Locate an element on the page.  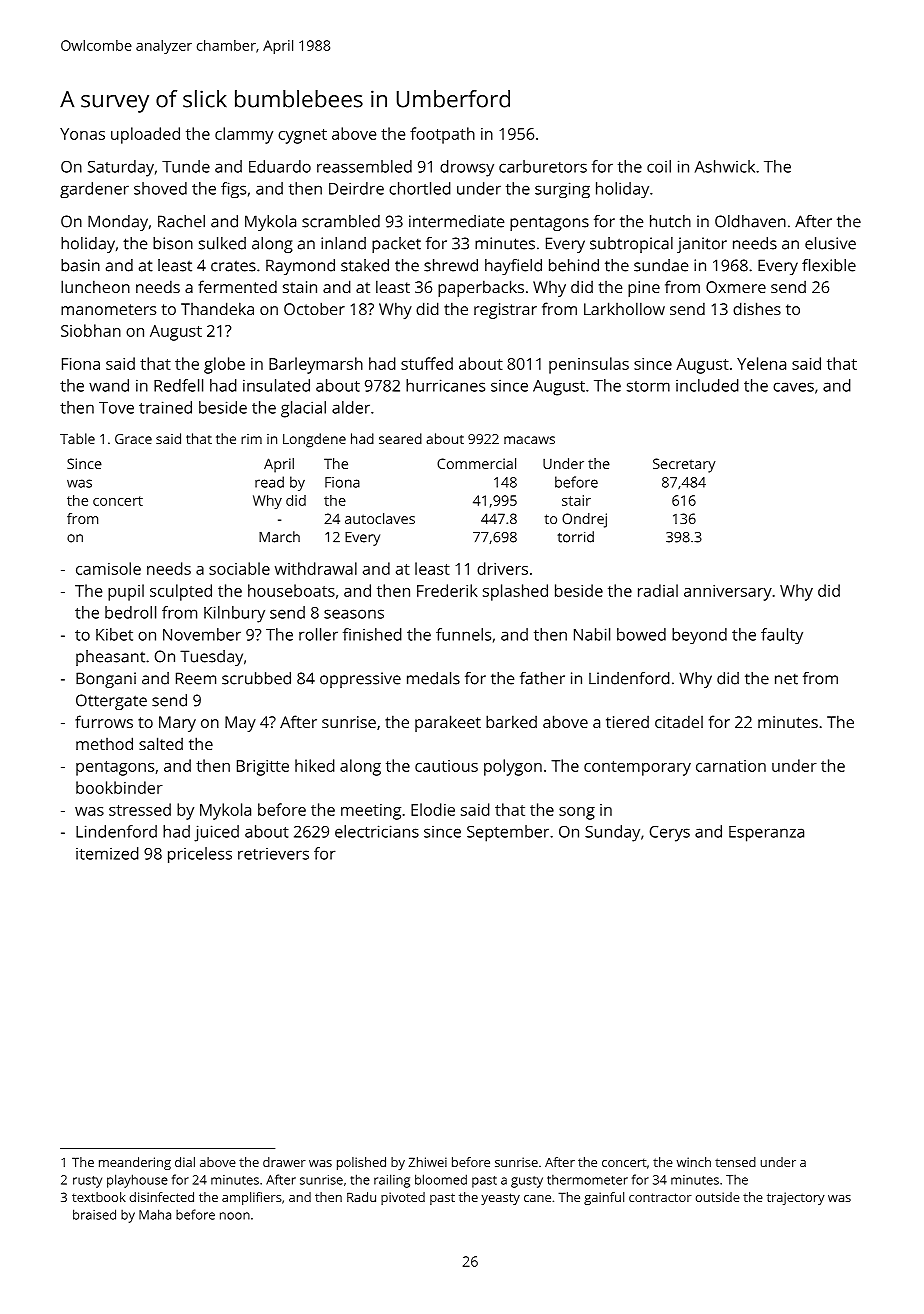
oppressive is located at coordinates (360, 680).
